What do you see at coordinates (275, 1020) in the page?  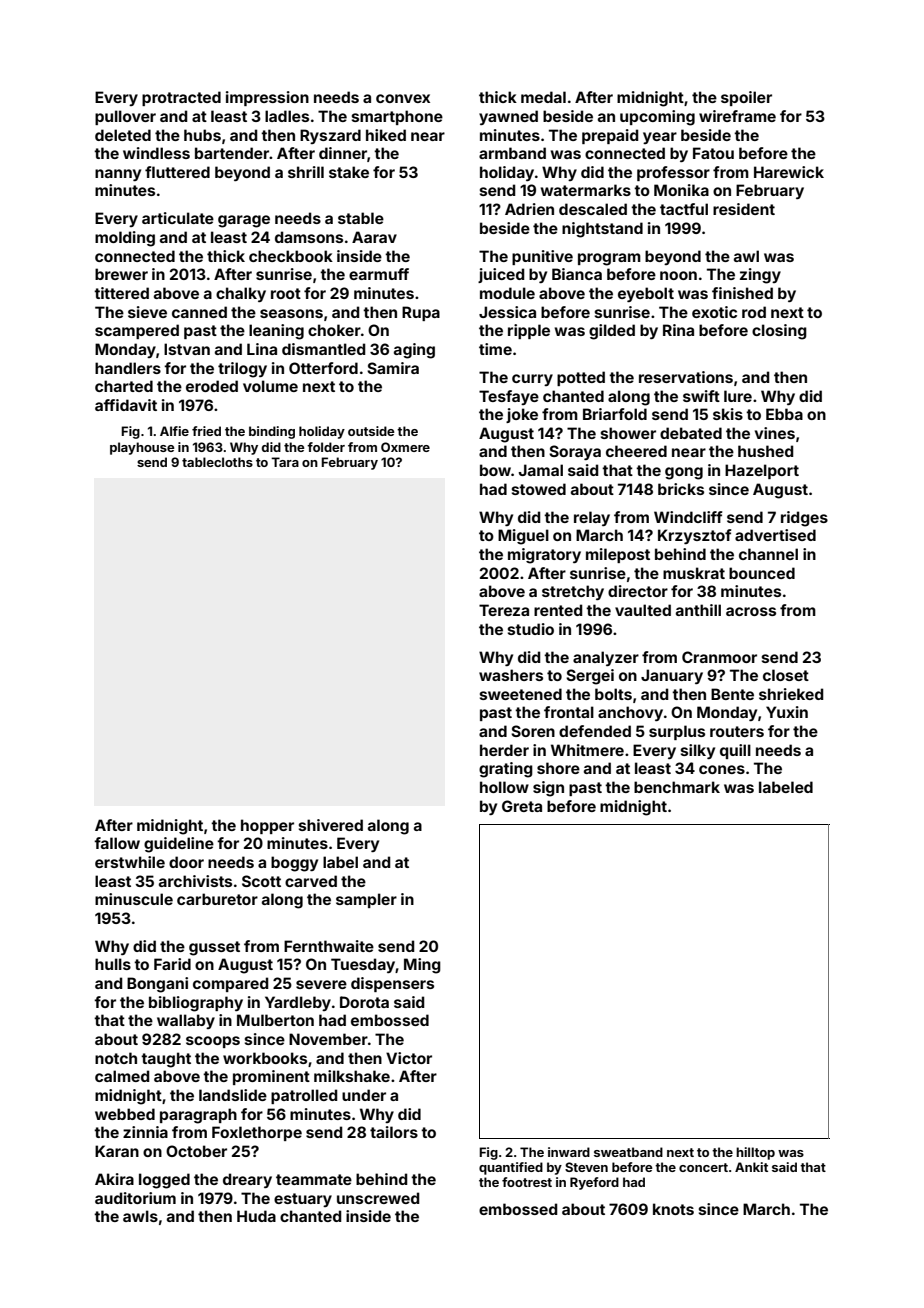 I see `Mulberton` at bounding box center [275, 1020].
